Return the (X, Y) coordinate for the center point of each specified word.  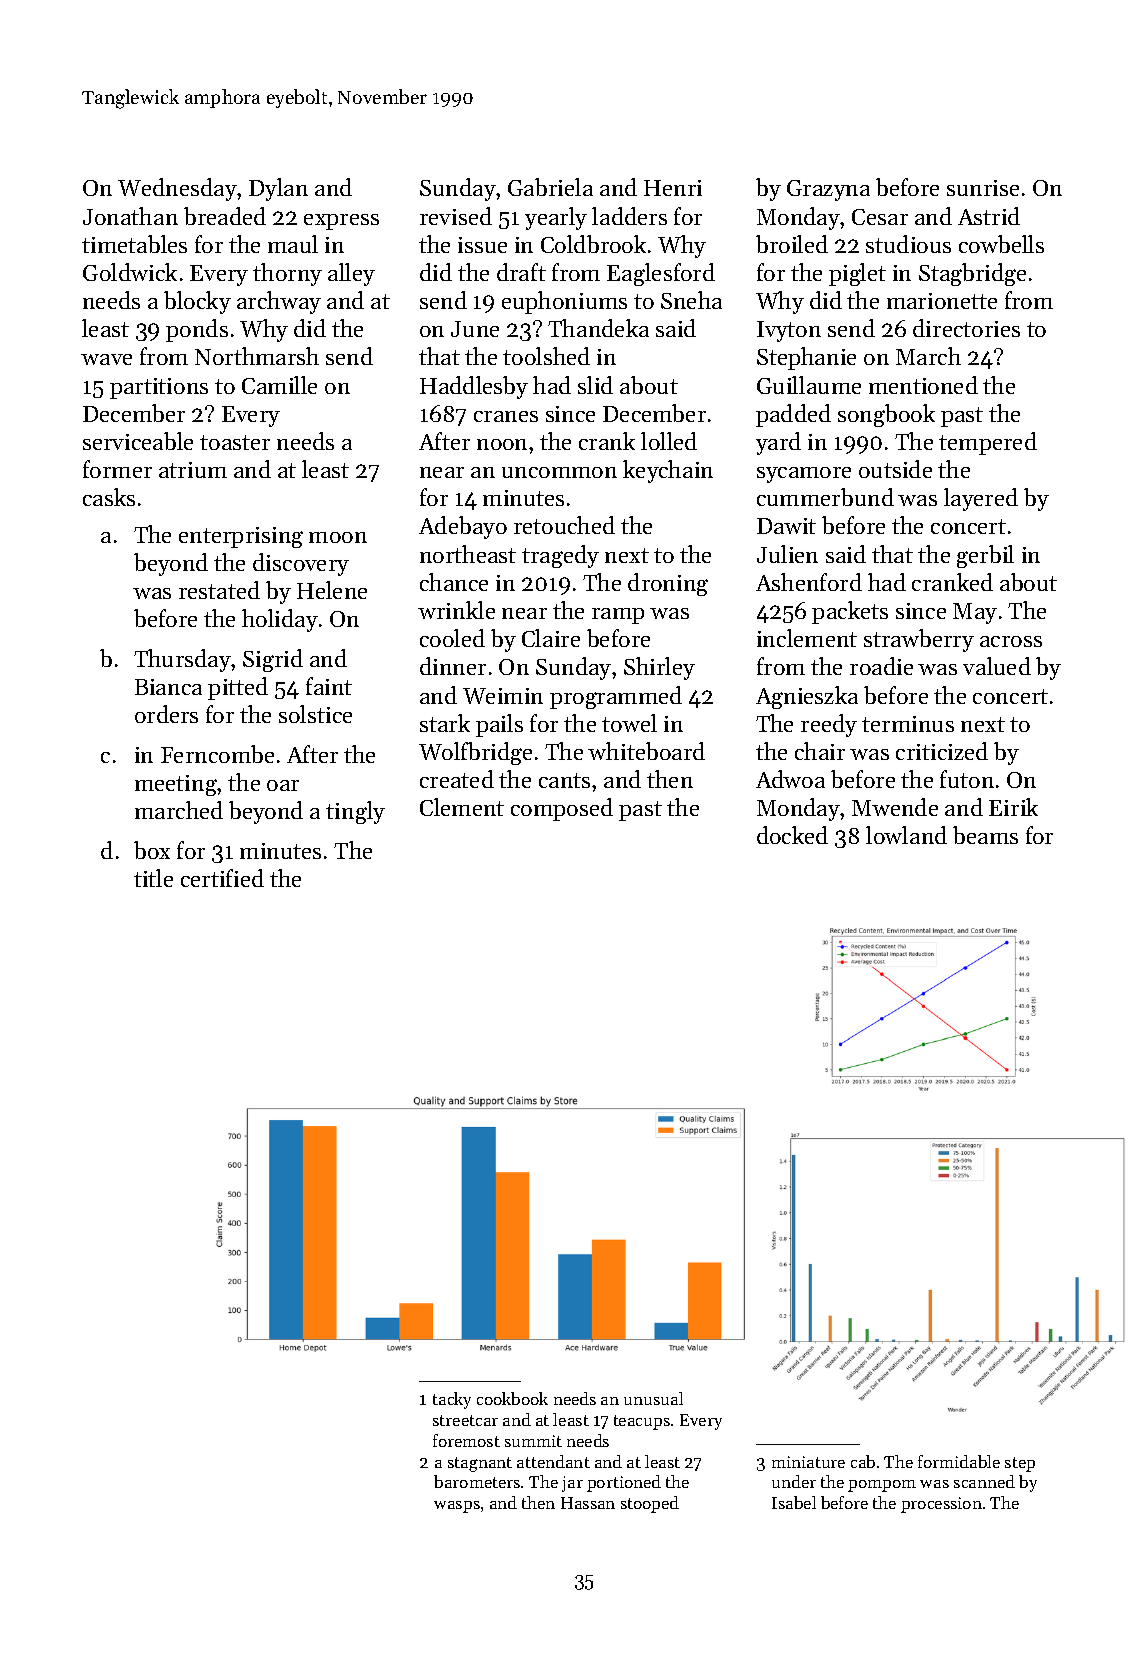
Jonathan (130, 216)
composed (562, 809)
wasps (457, 1507)
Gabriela (550, 187)
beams (985, 835)
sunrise (983, 188)
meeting (176, 785)
